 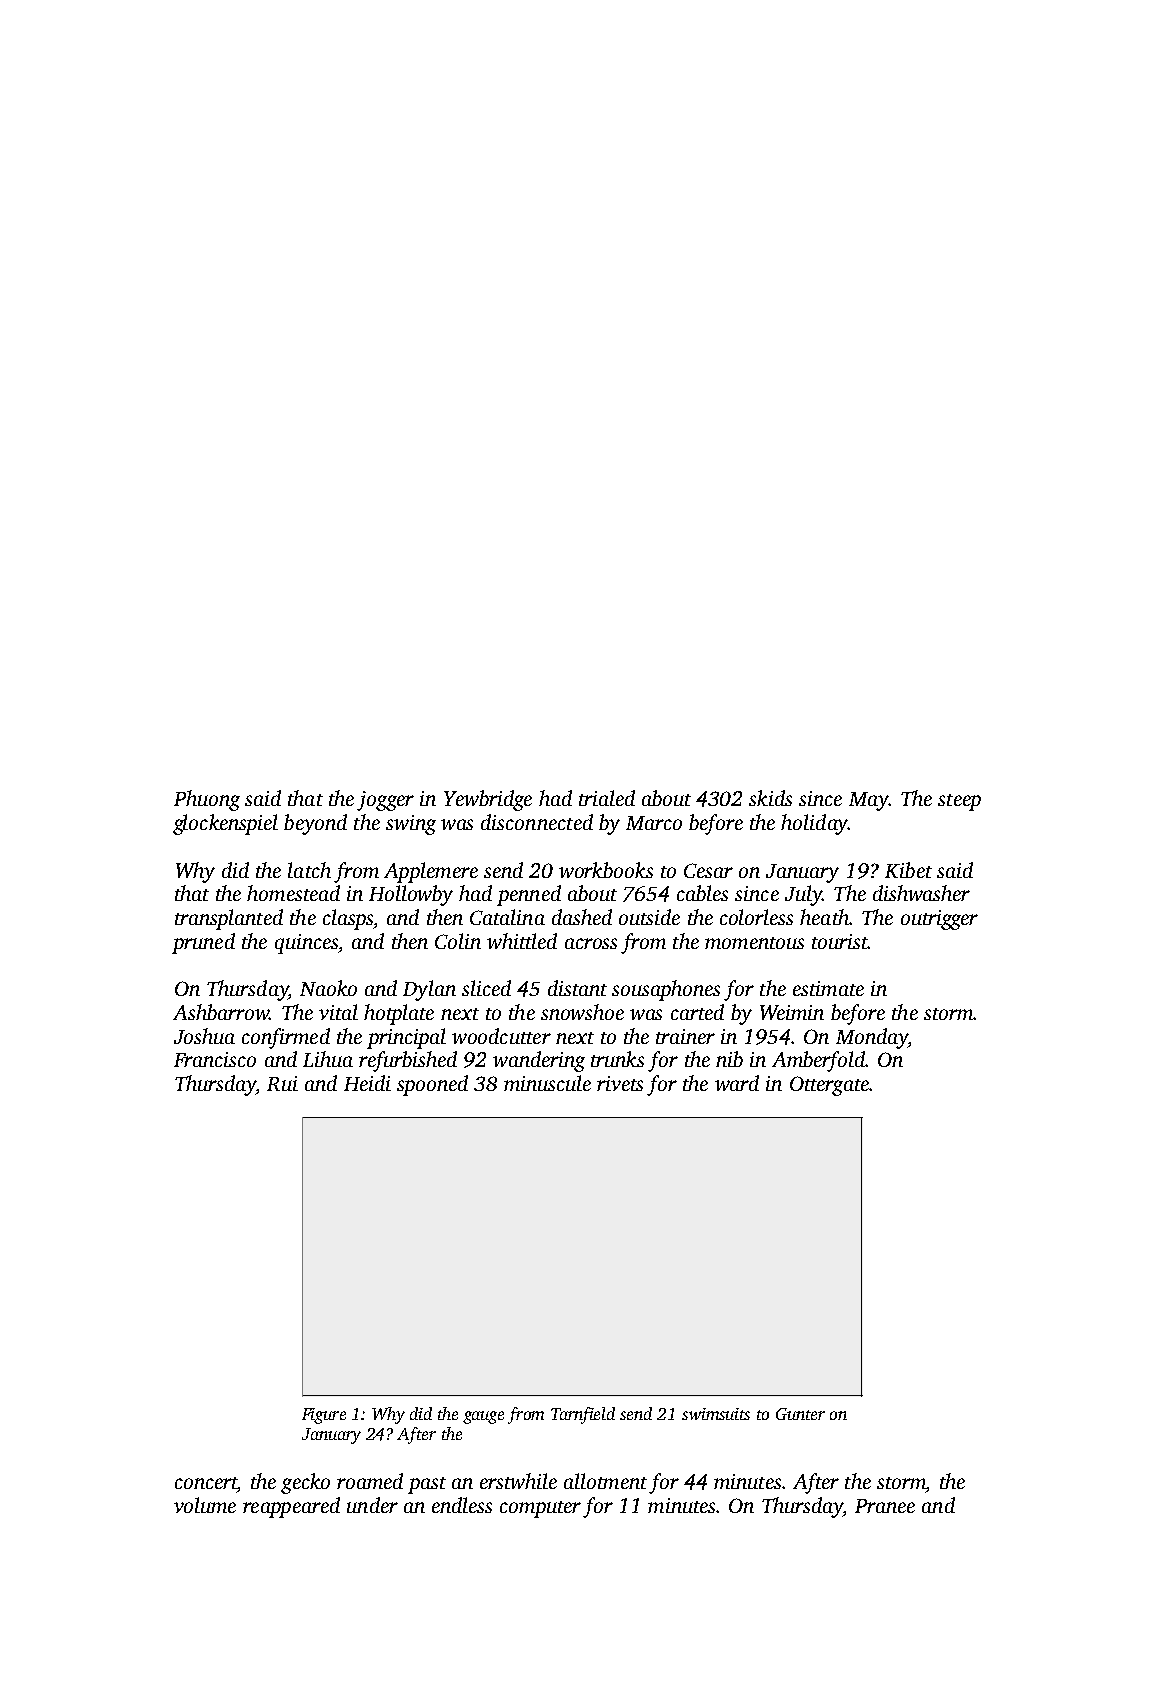 I want to click on rivets, so click(x=620, y=1083).
